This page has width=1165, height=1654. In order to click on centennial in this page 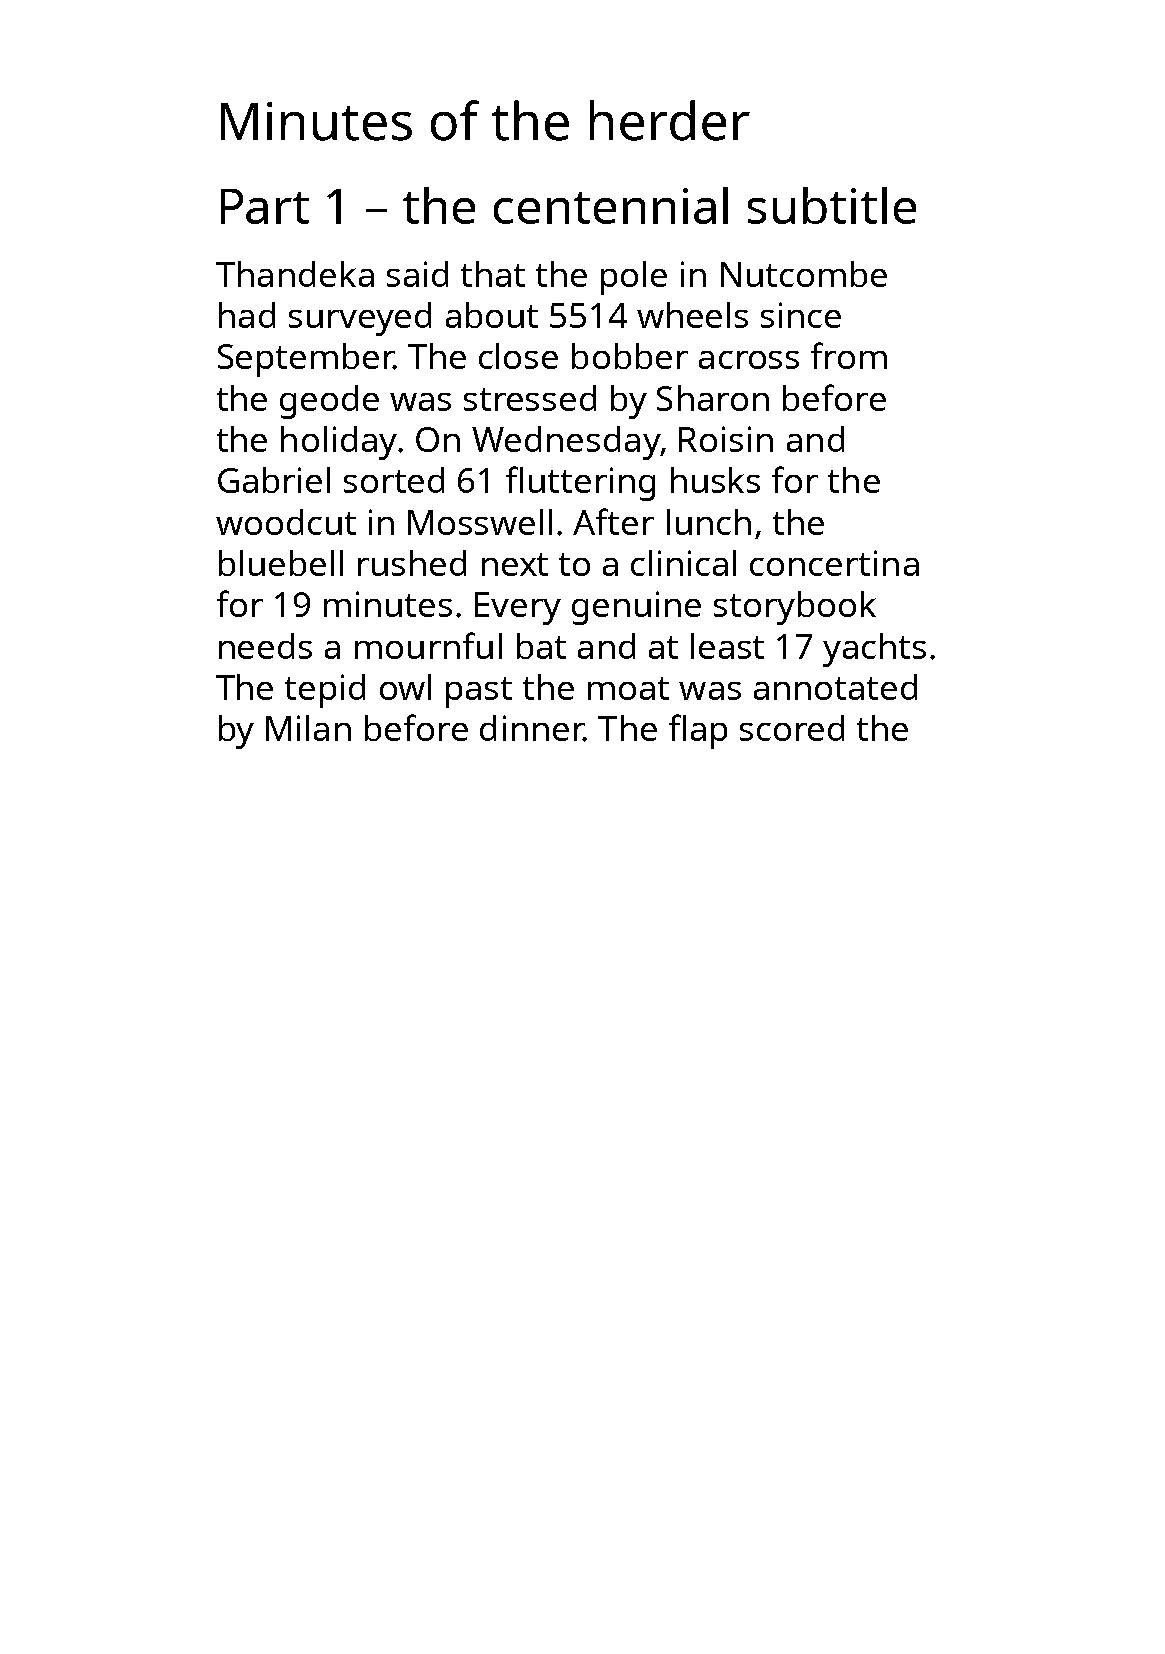, I will do `click(611, 205)`.
